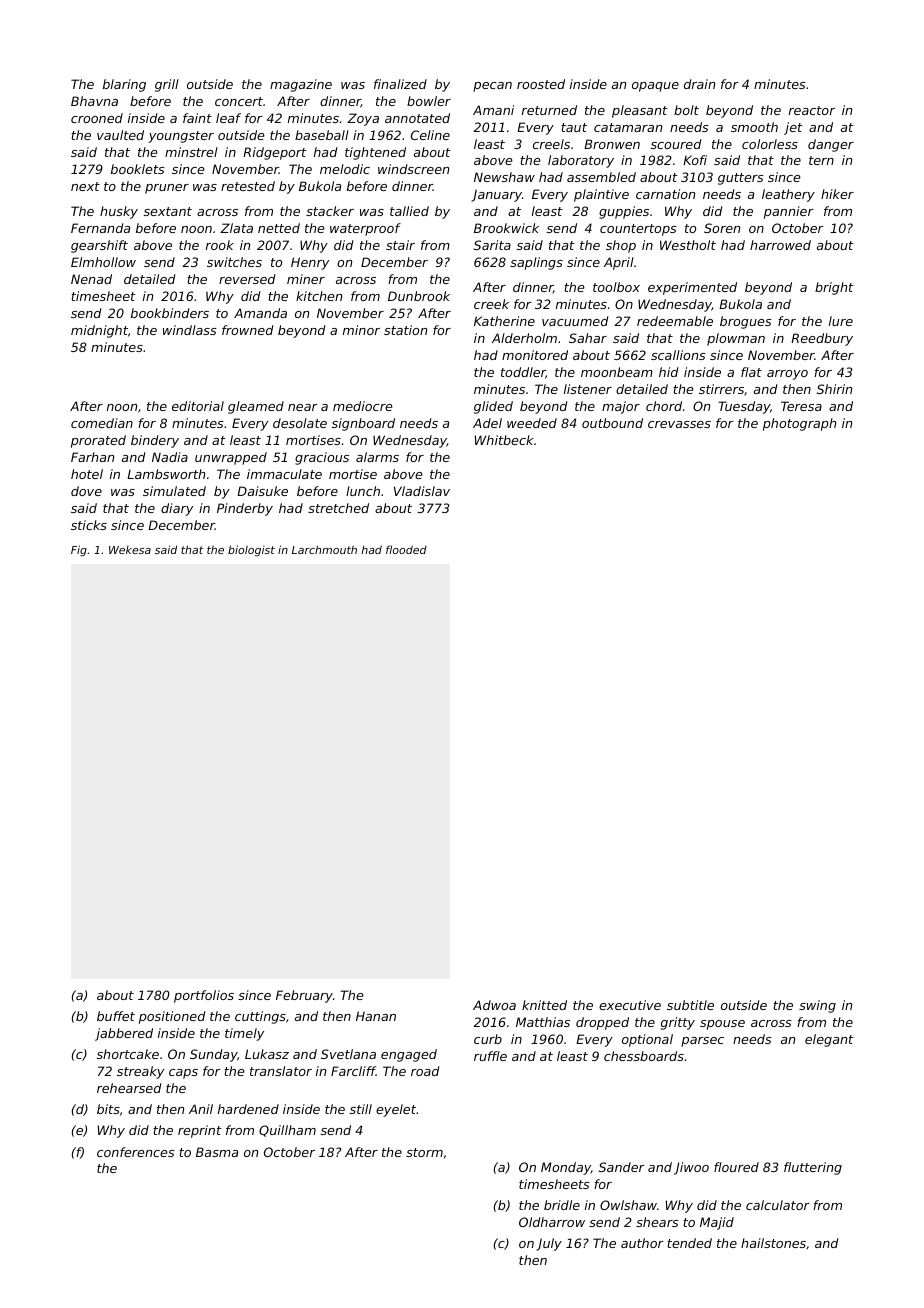 The height and width of the screenshot is (1308, 924). Describe the element at coordinates (108, 1109) in the screenshot. I see `bits` at that location.
